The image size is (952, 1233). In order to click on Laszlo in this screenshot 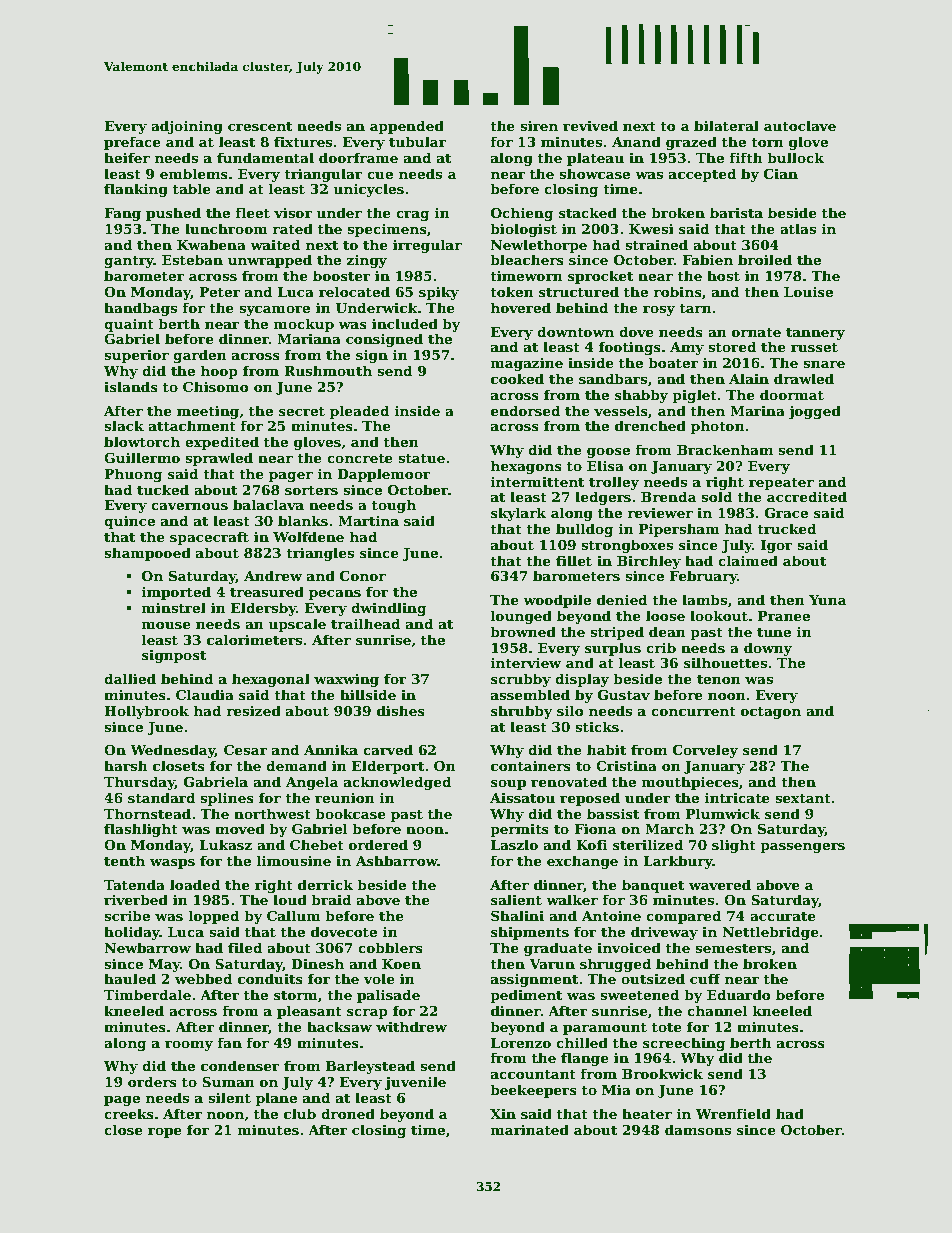, I will do `click(514, 844)`.
